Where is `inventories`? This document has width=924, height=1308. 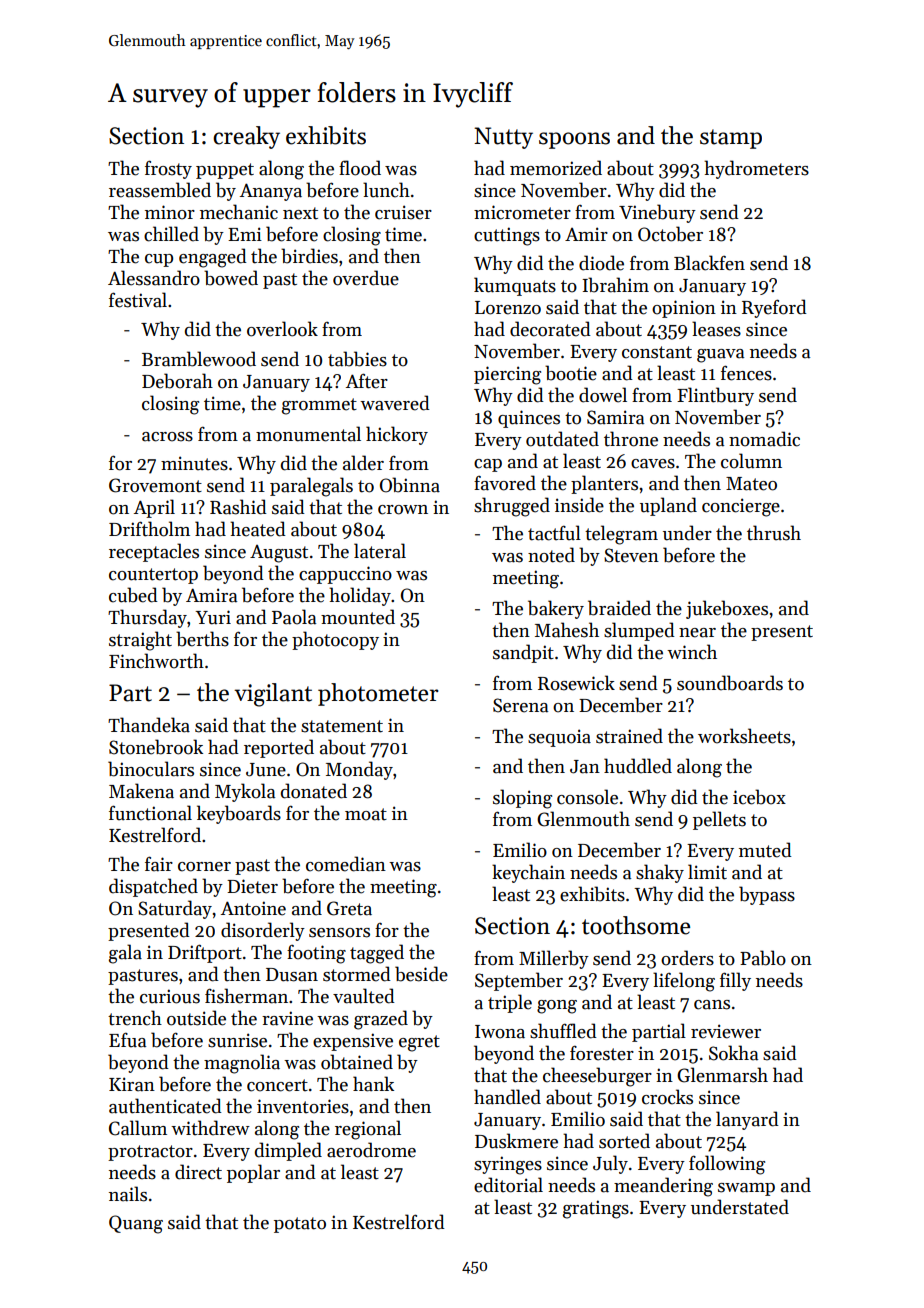 inventories is located at coordinates (303, 1106).
